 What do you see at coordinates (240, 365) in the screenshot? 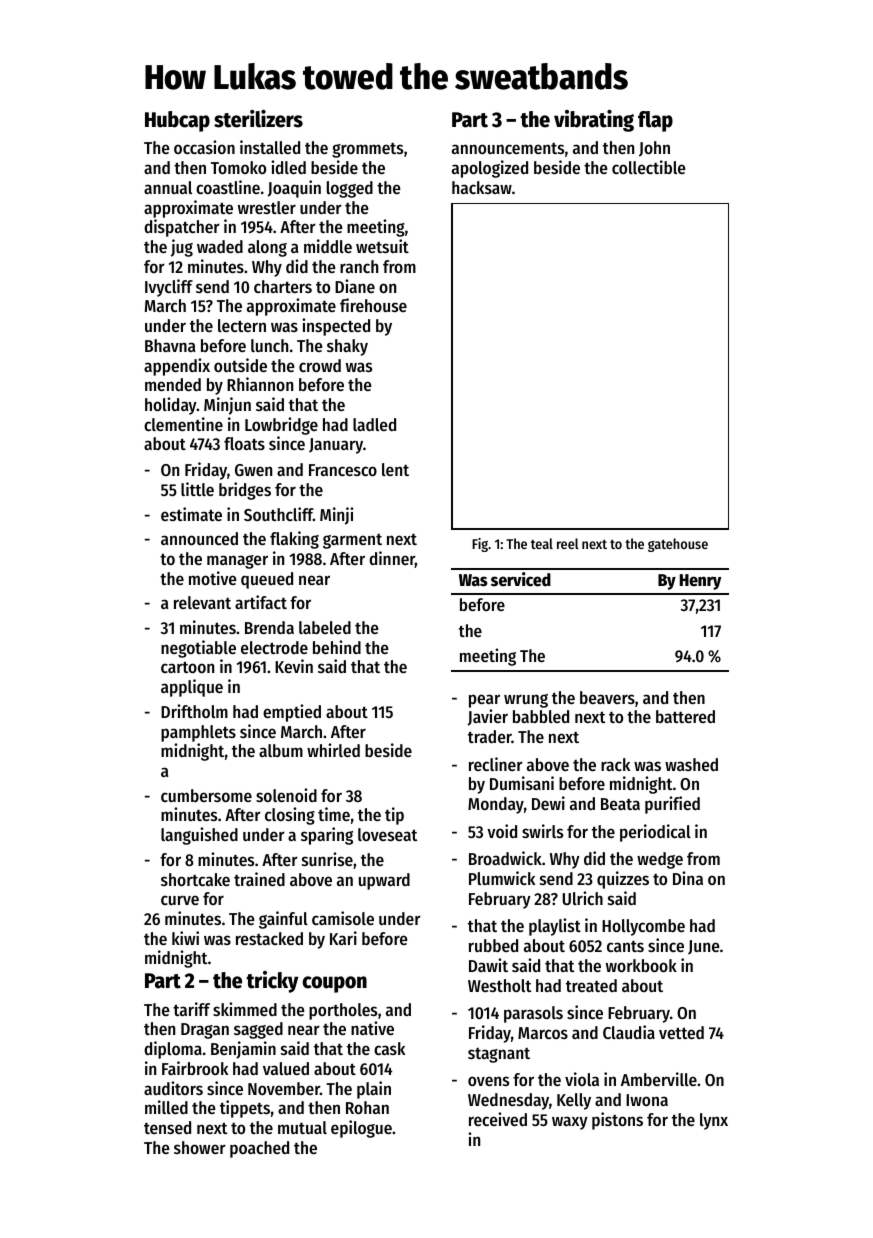
I see `outside` at bounding box center [240, 365].
